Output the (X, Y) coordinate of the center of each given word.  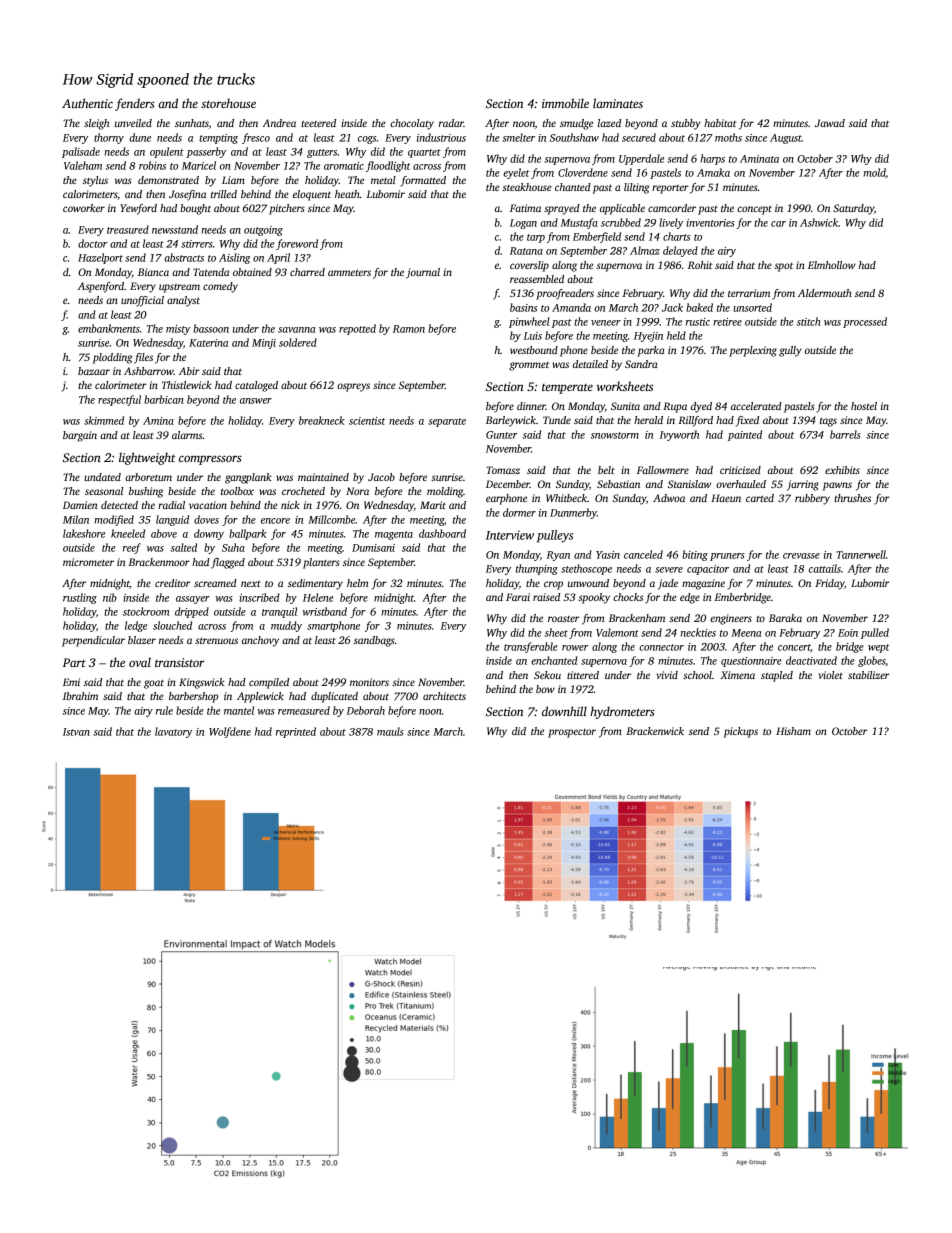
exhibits (842, 470)
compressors (210, 460)
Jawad (830, 123)
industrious (441, 137)
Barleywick (511, 421)
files (143, 358)
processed (865, 322)
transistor (180, 662)
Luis (533, 336)
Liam (233, 180)
